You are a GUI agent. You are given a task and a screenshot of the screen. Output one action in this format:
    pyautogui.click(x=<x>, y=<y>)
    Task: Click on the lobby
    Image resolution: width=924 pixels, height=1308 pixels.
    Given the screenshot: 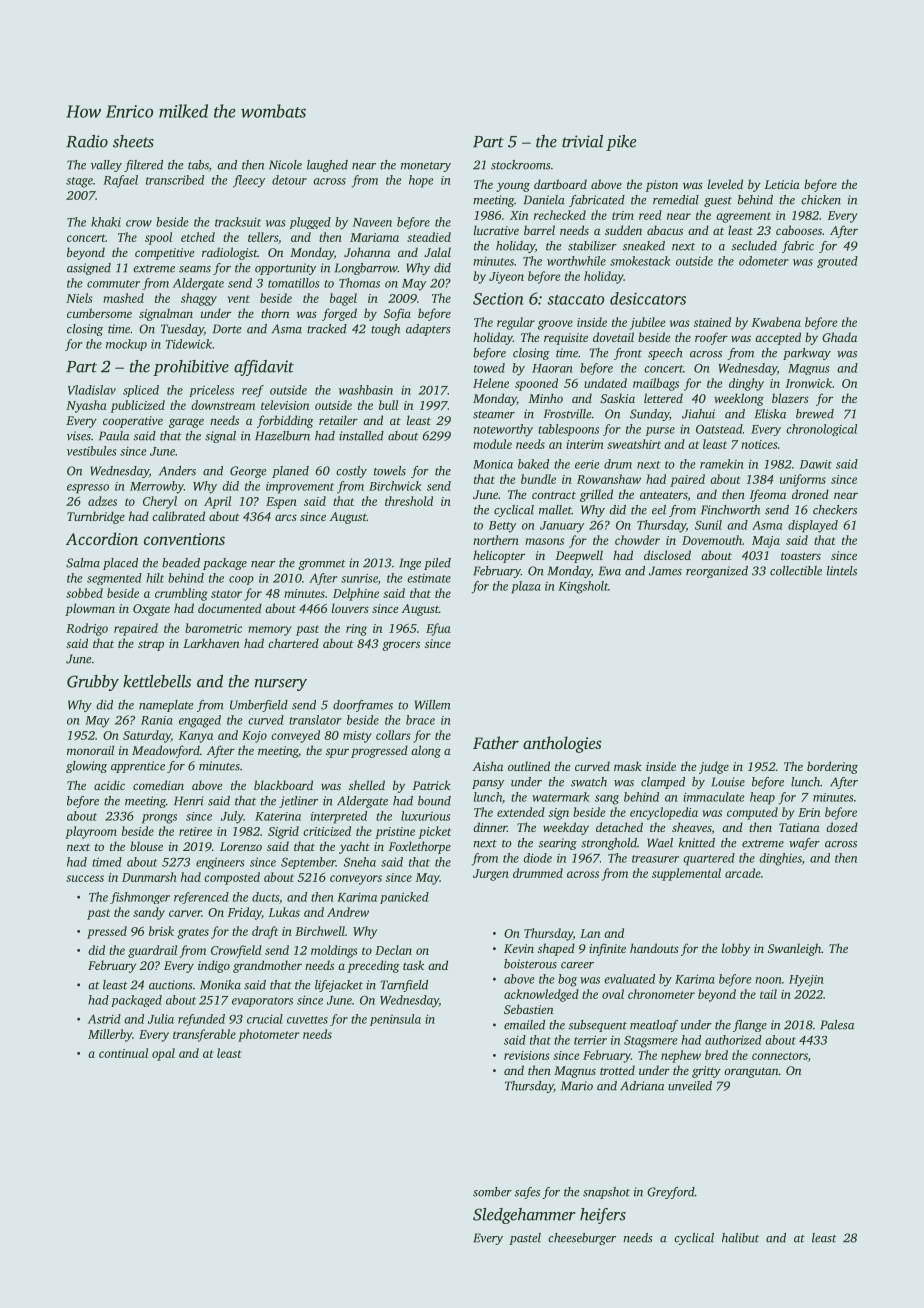 What is the action you would take?
    pyautogui.click(x=736, y=949)
